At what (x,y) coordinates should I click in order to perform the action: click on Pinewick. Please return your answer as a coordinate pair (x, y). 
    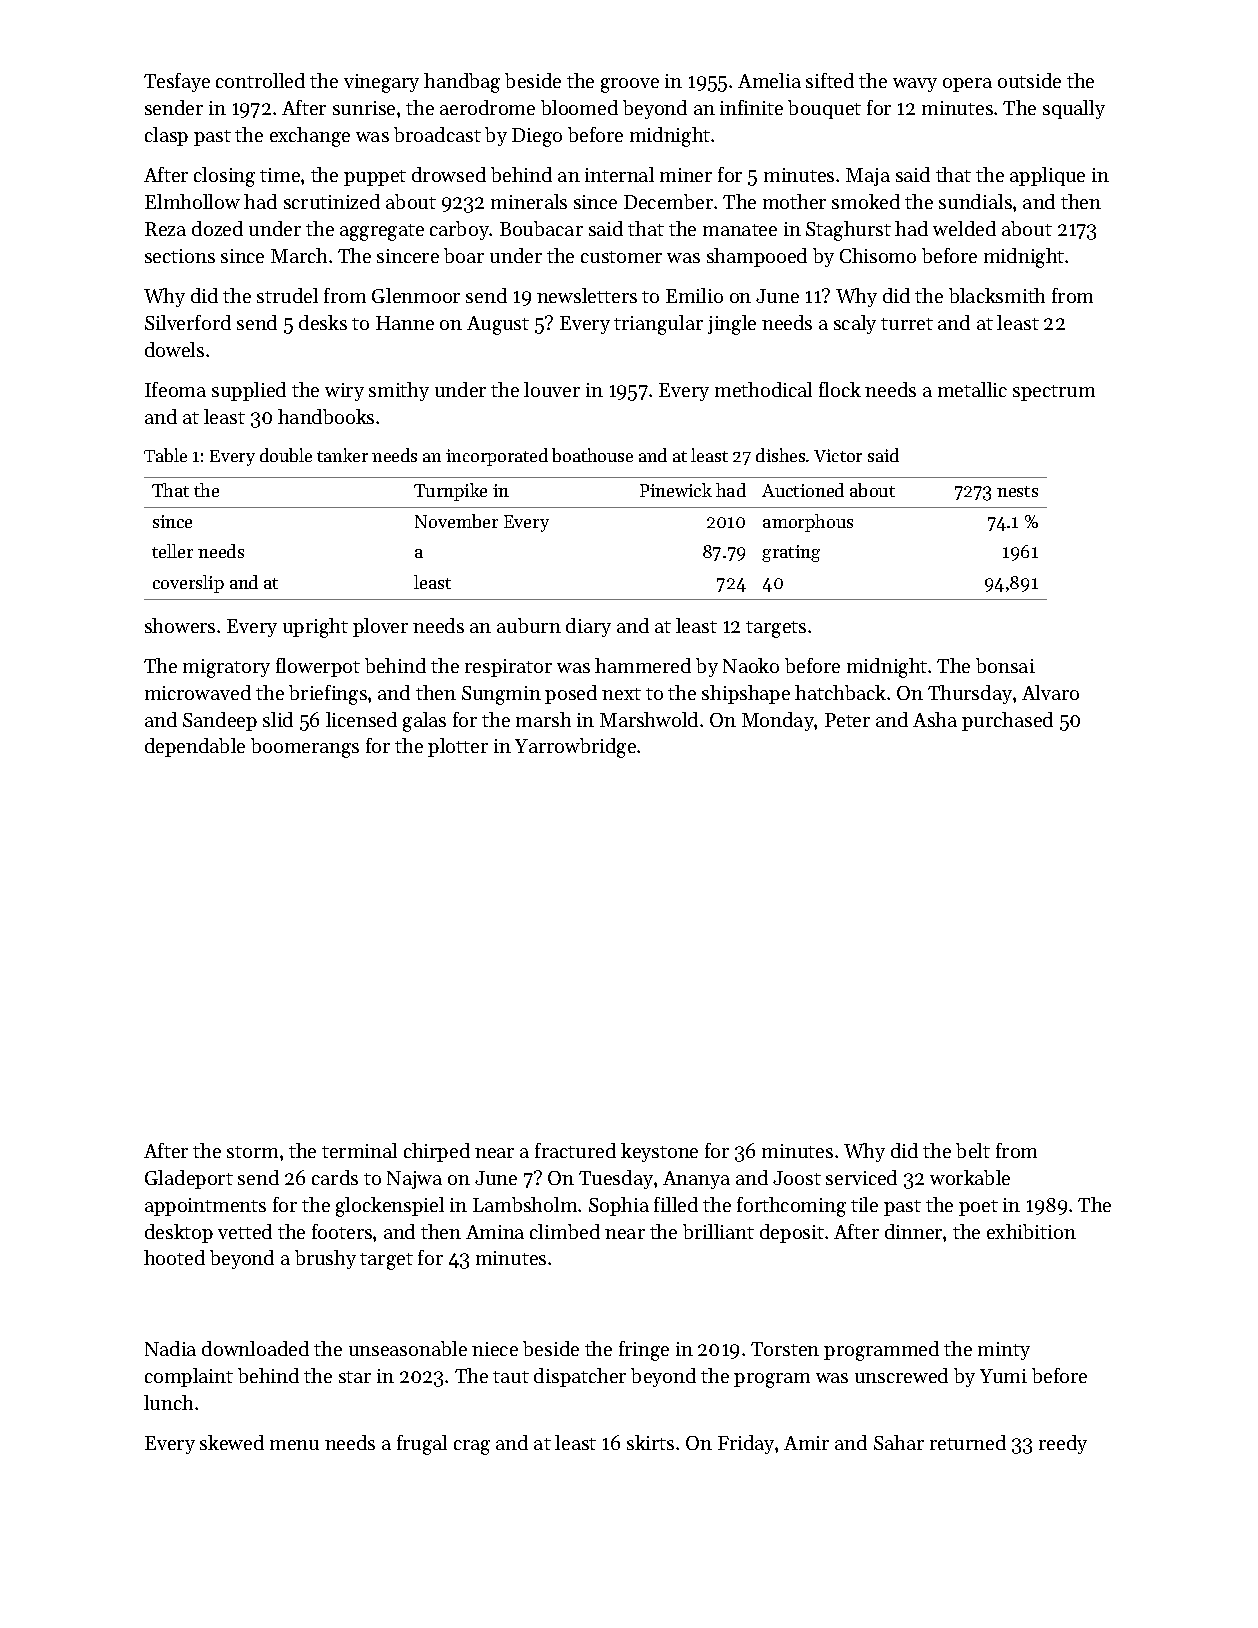
    Looking at the image, I should click on (676, 490).
